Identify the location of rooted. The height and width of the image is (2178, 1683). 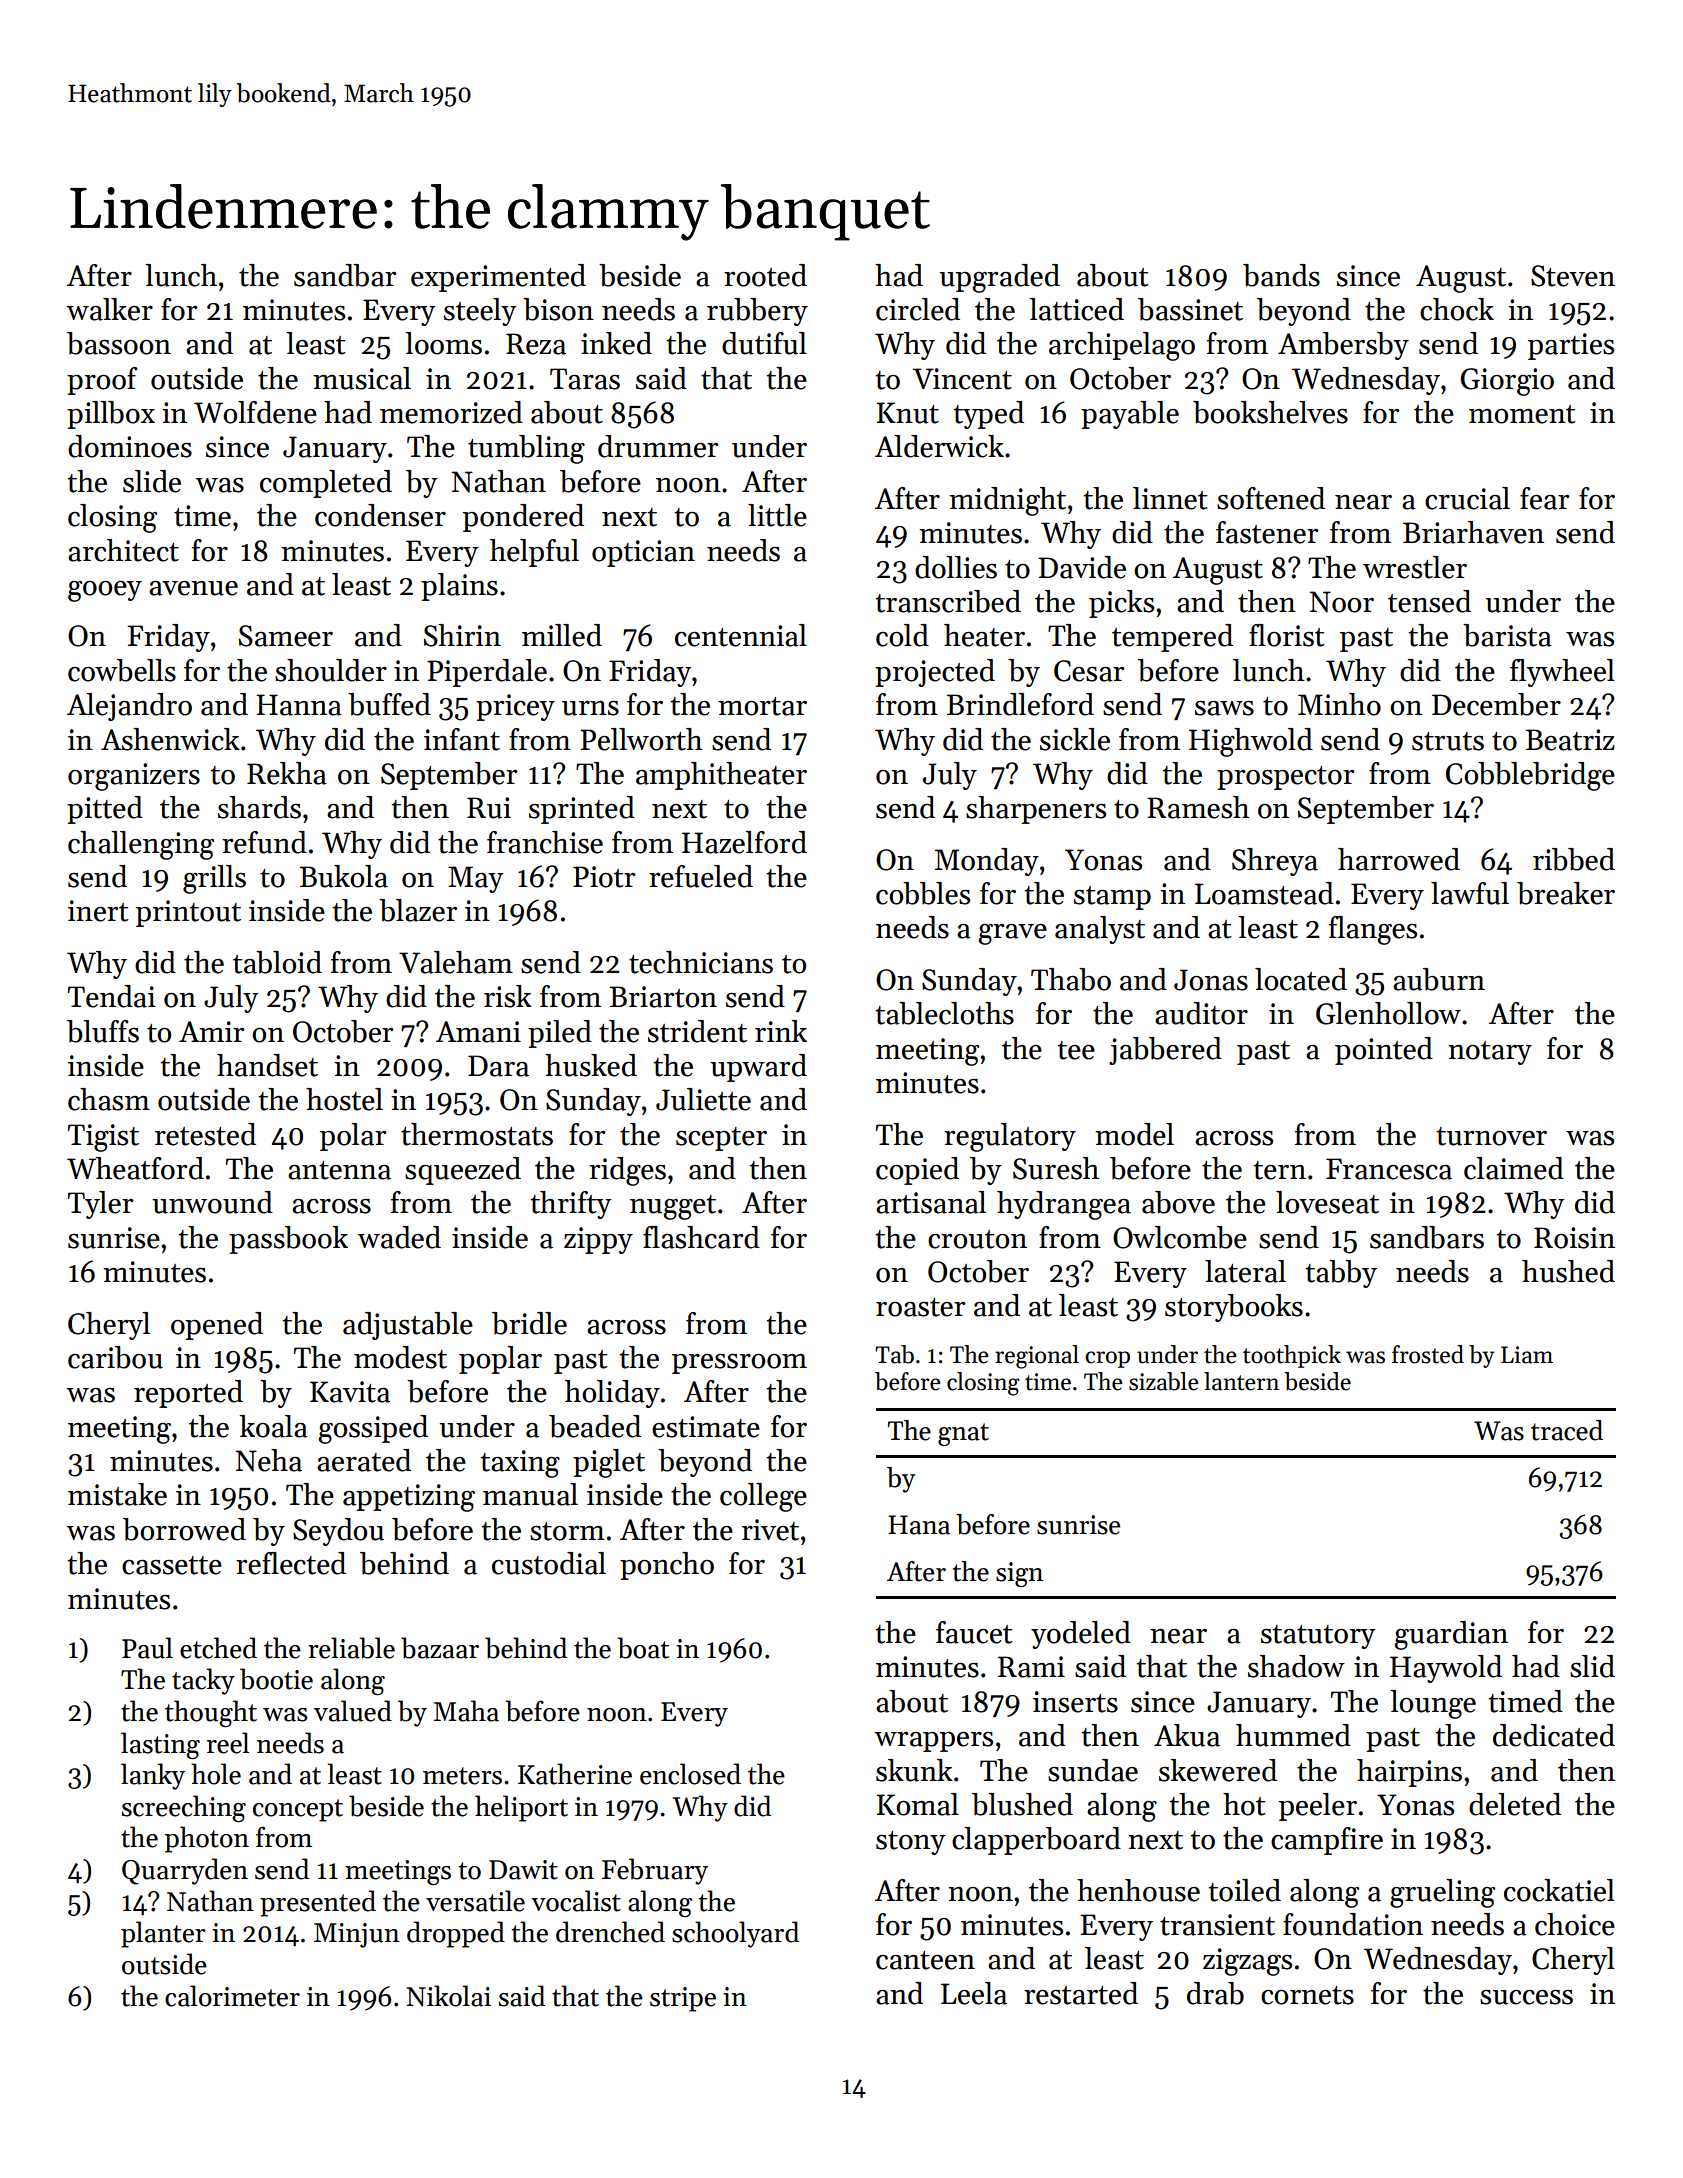
(765, 275).
